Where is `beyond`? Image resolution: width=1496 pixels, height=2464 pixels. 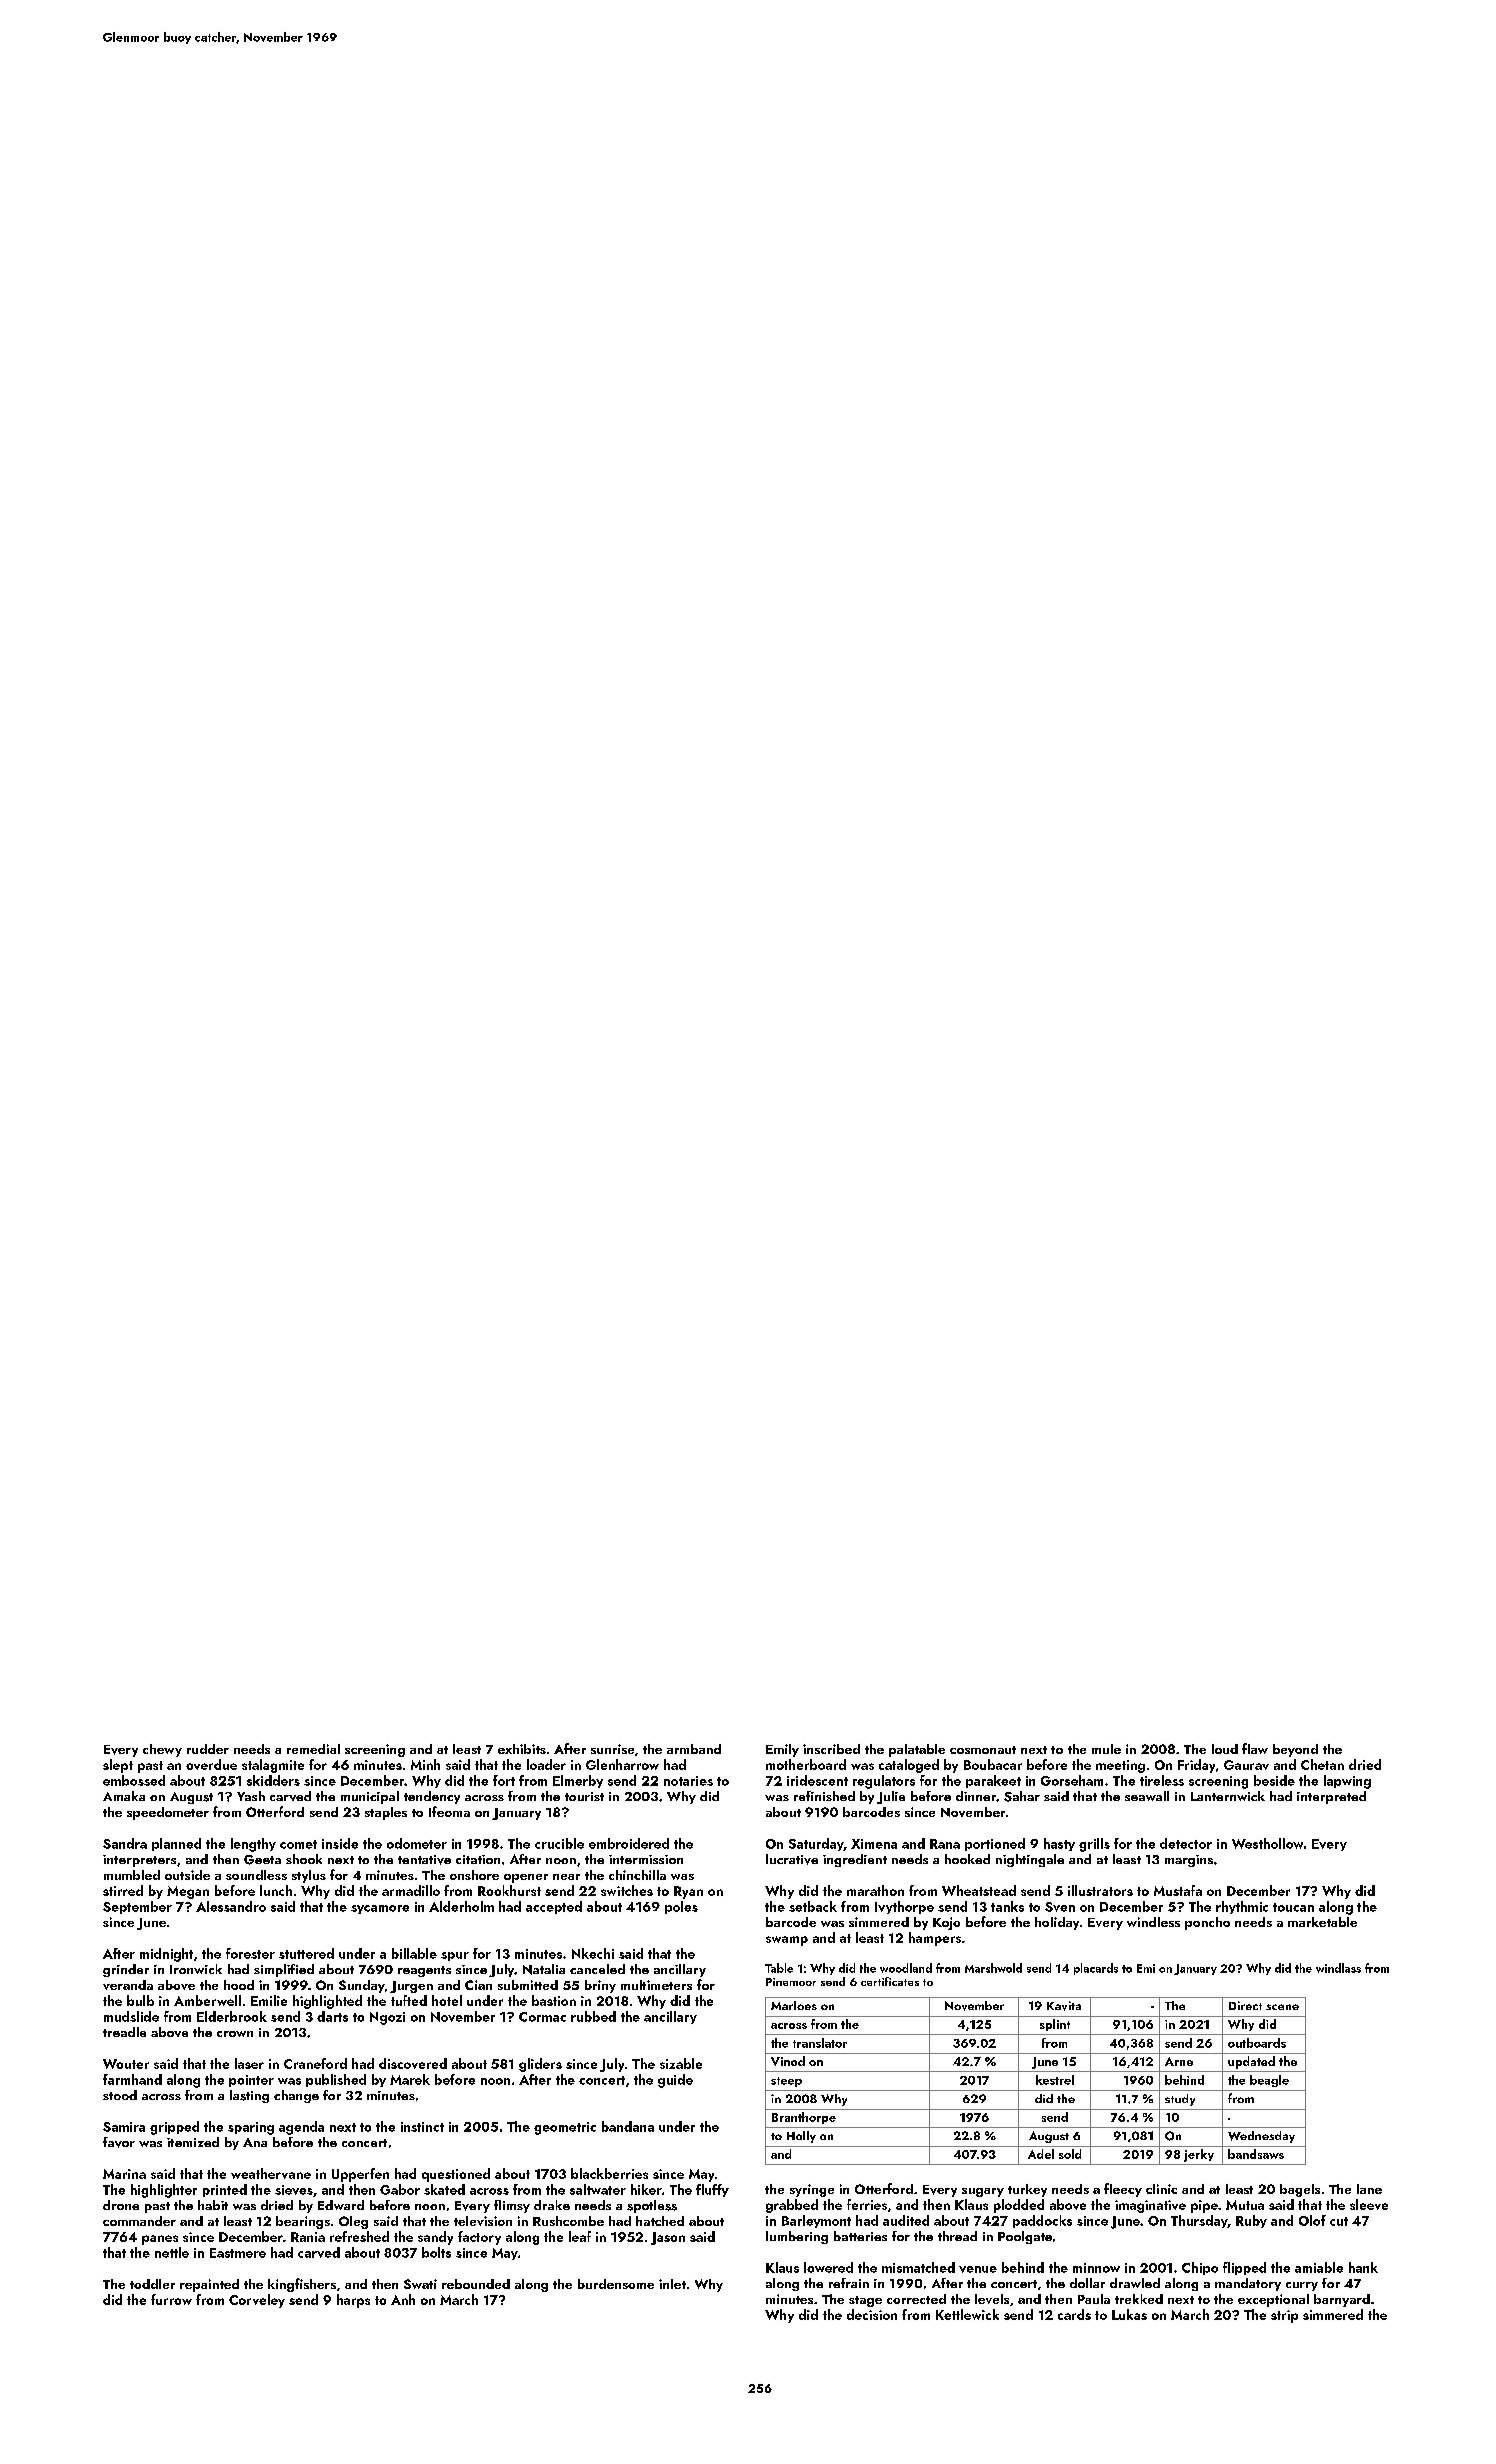
beyond is located at coordinates (1295, 1750).
